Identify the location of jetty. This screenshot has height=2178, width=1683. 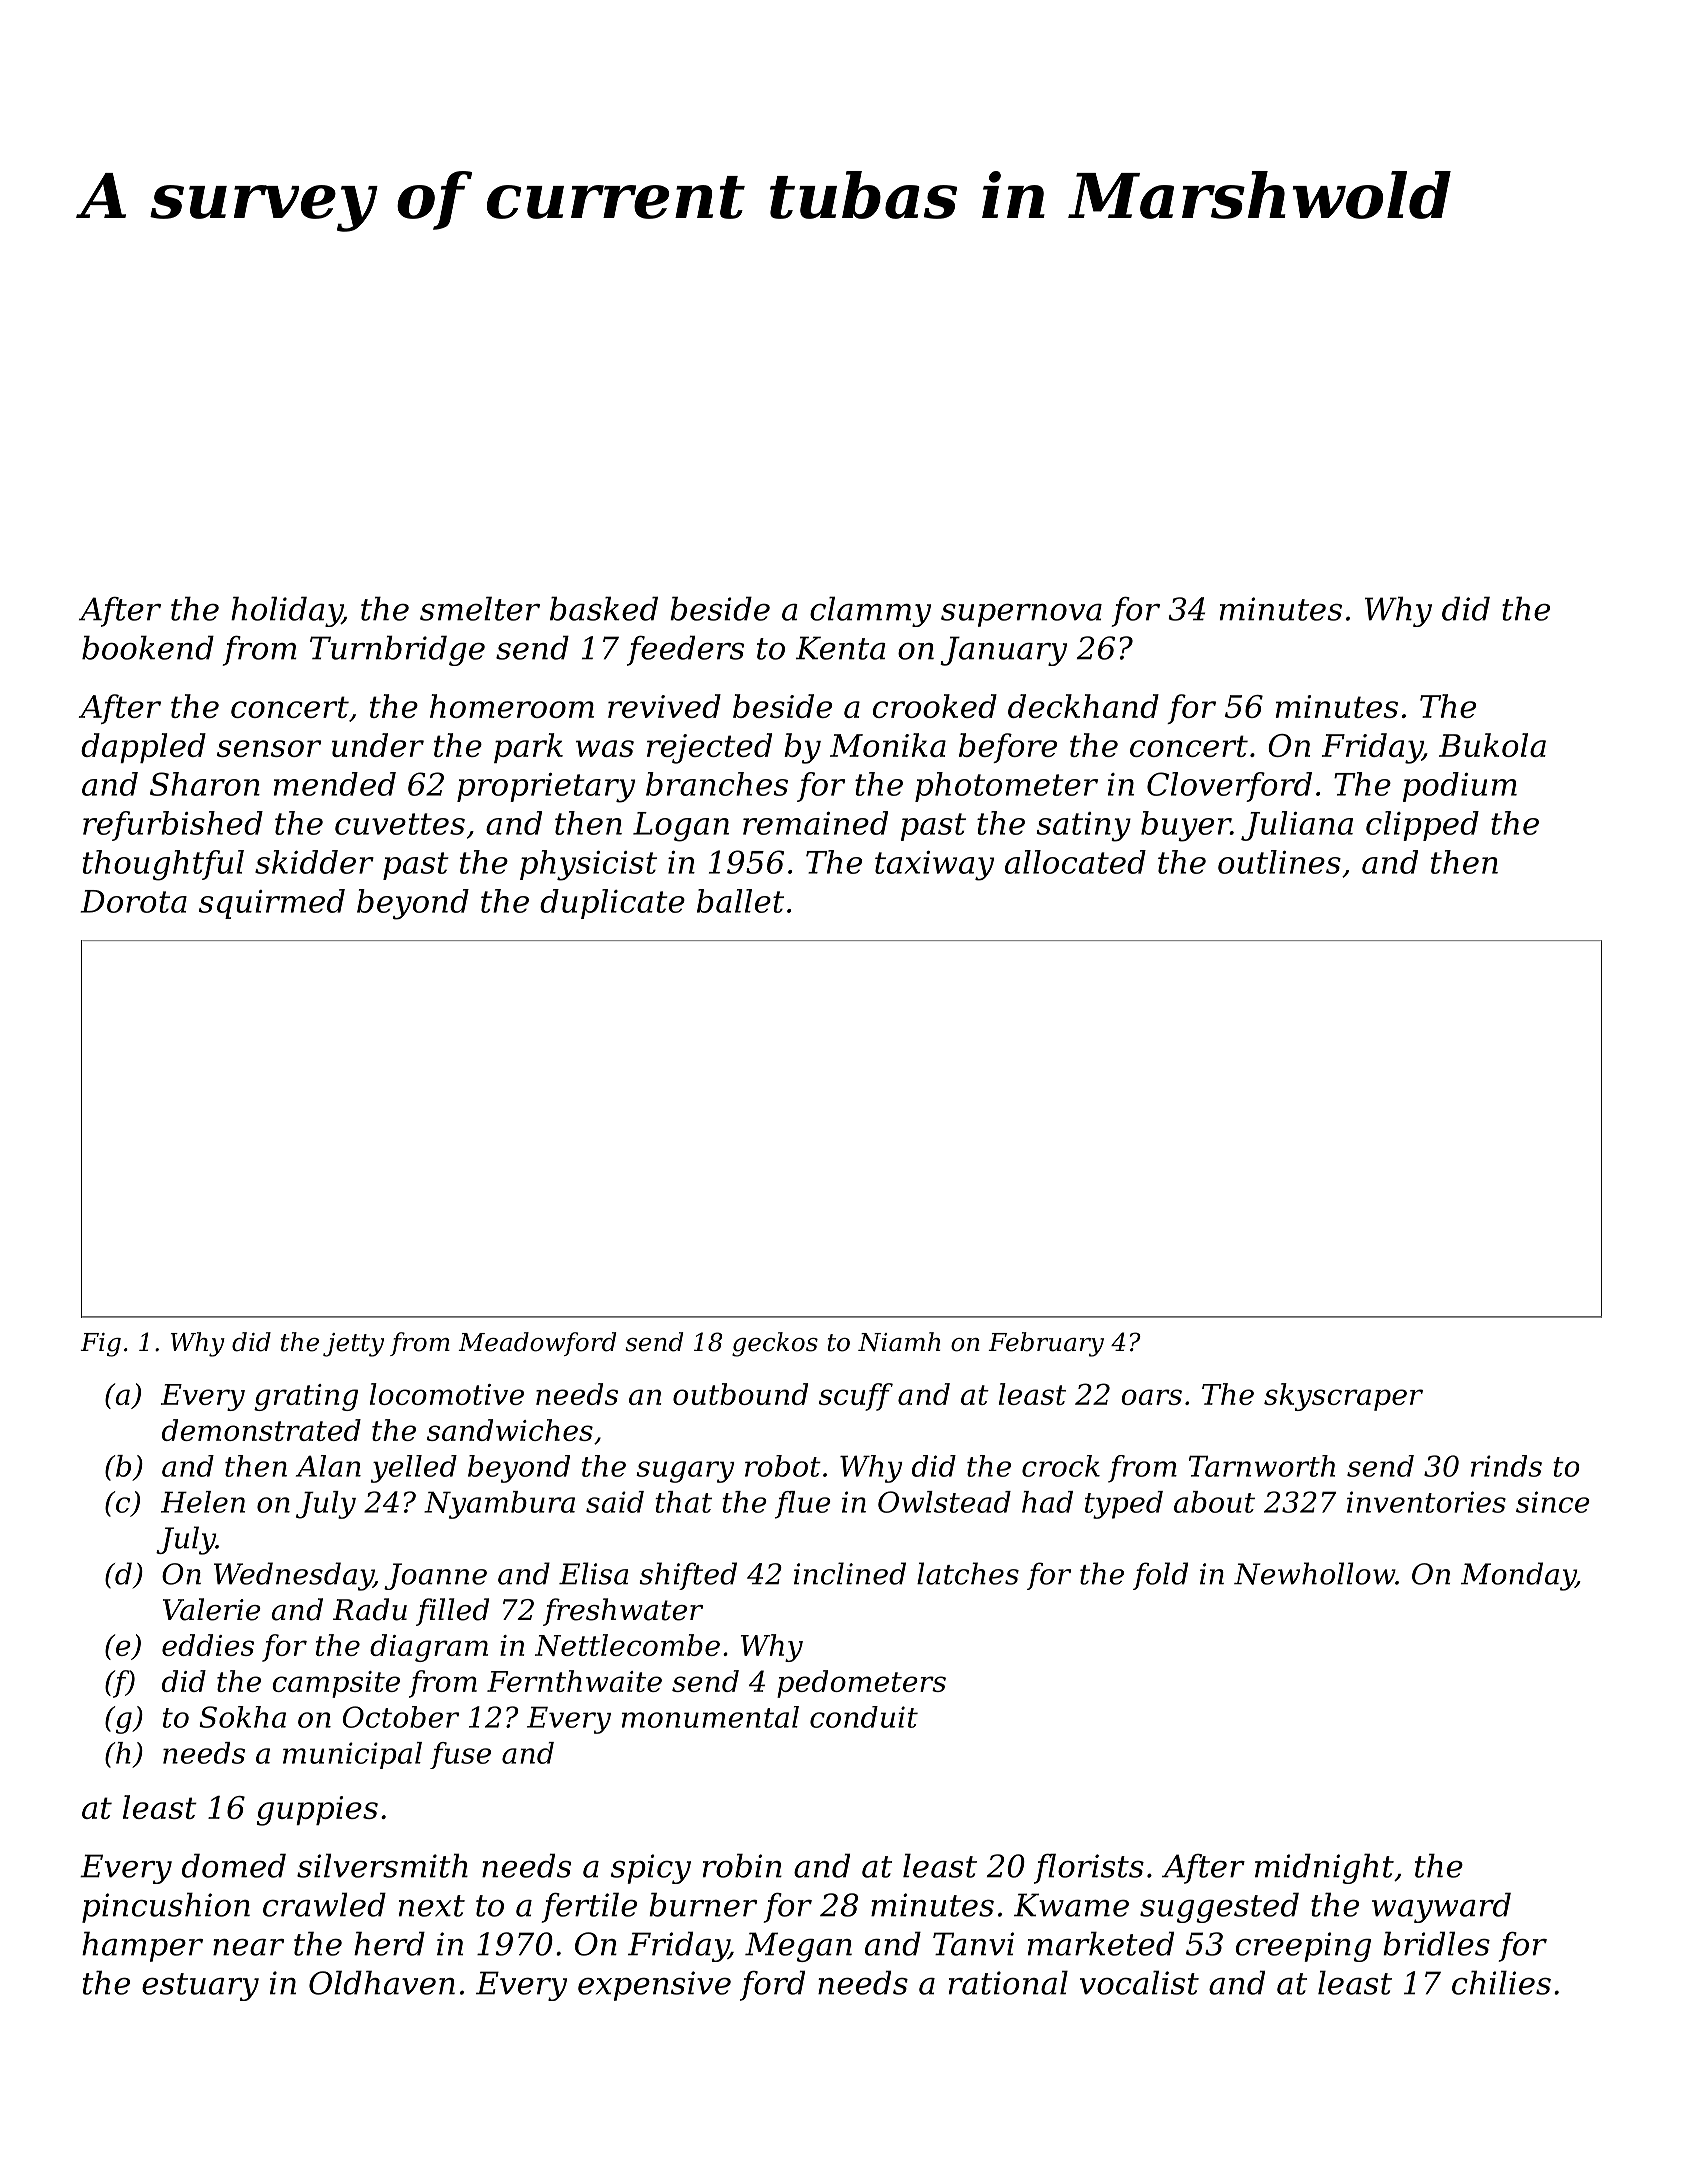
(353, 1345).
